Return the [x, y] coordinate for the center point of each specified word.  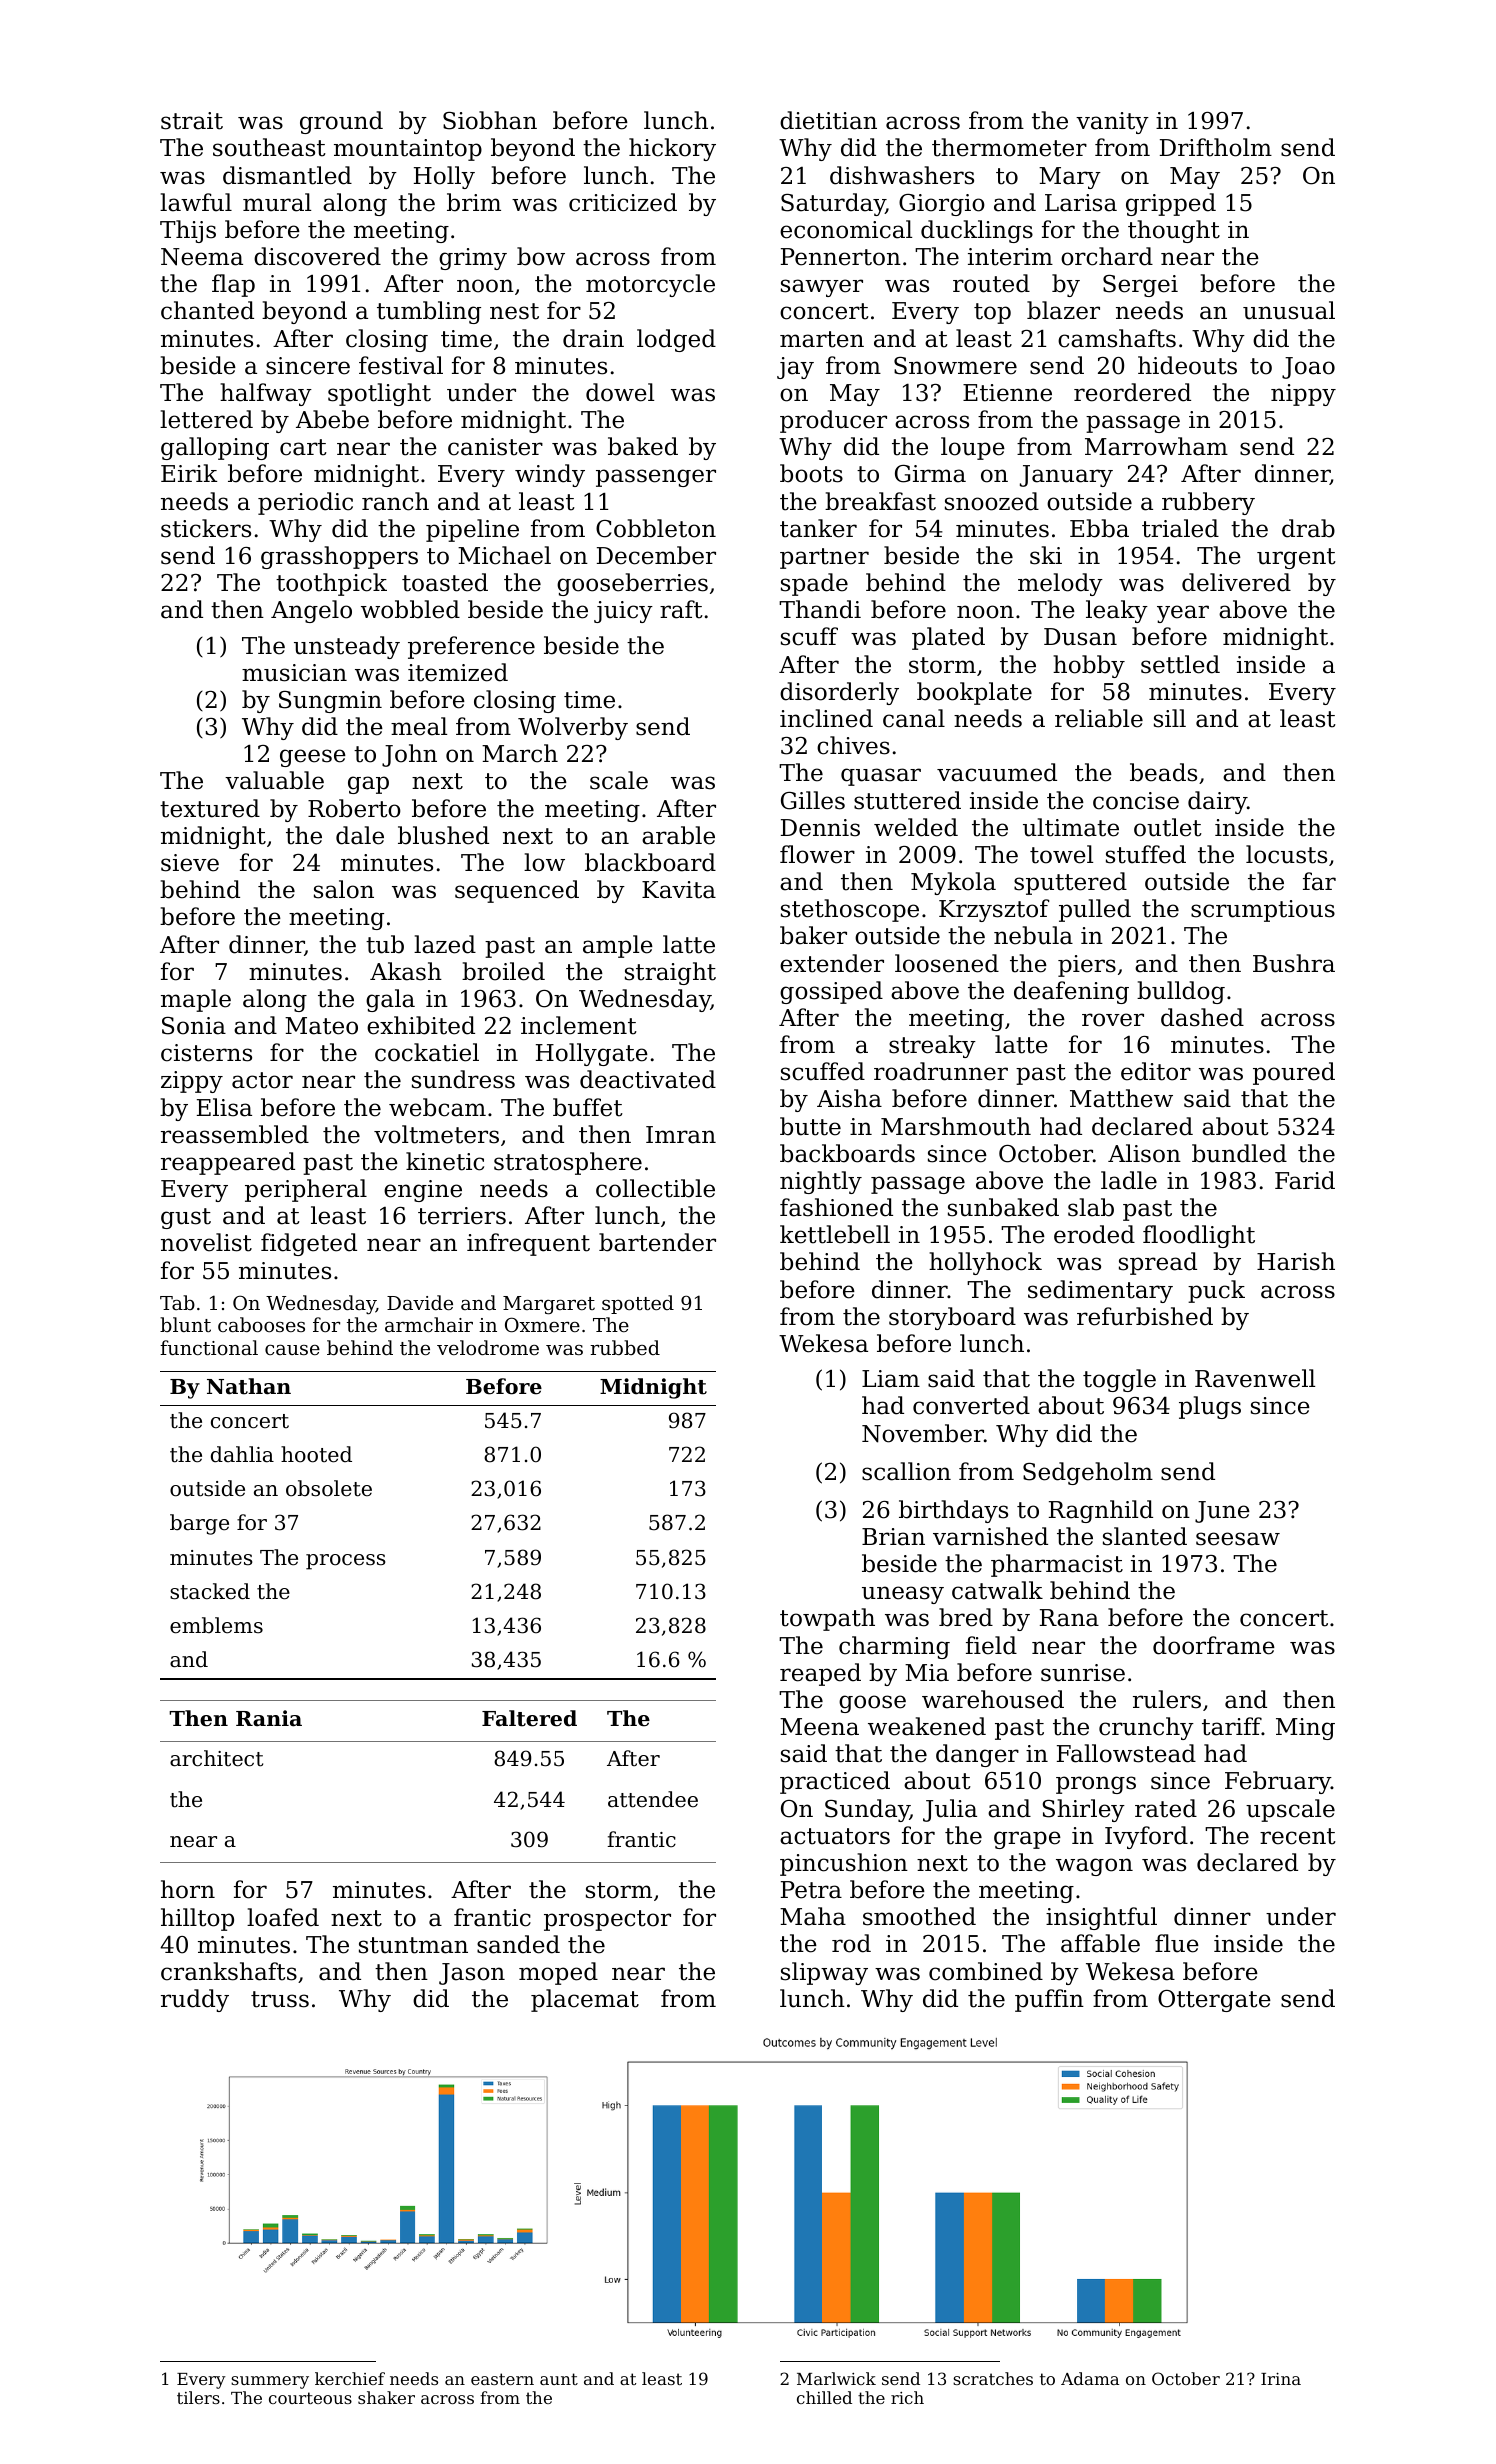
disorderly [839, 693]
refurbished [1145, 1316]
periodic [305, 503]
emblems [216, 1625]
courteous [310, 2398]
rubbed [625, 1347]
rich [907, 2397]
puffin [1049, 2000]
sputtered [1070, 883]
